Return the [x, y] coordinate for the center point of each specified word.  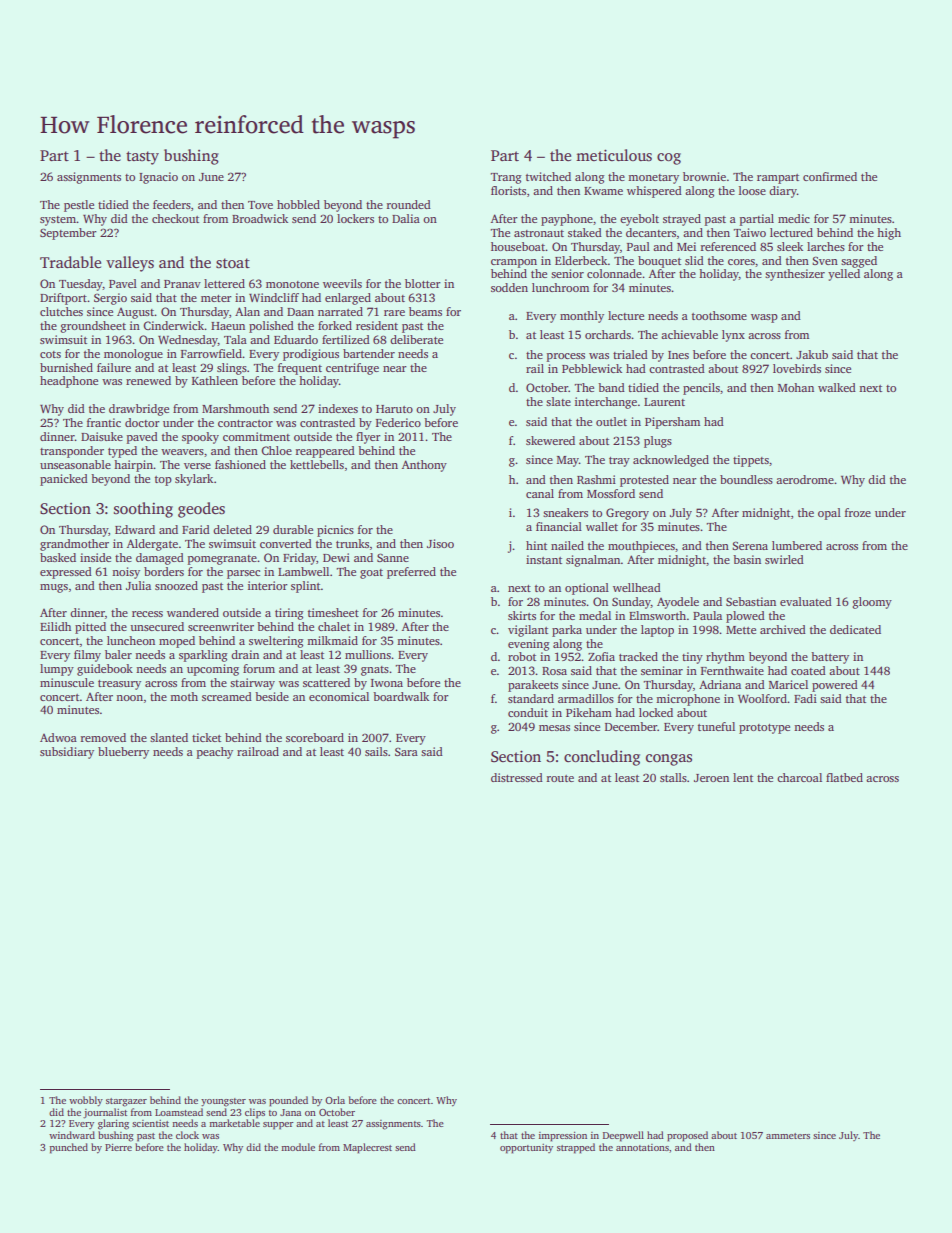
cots [50, 354]
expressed [66, 573]
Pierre [118, 1147]
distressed [517, 777]
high [889, 234]
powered [835, 686]
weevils [342, 283]
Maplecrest [367, 1148]
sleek [790, 246]
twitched [548, 176]
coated [808, 670]
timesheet [333, 612]
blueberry [123, 753]
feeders [172, 204]
